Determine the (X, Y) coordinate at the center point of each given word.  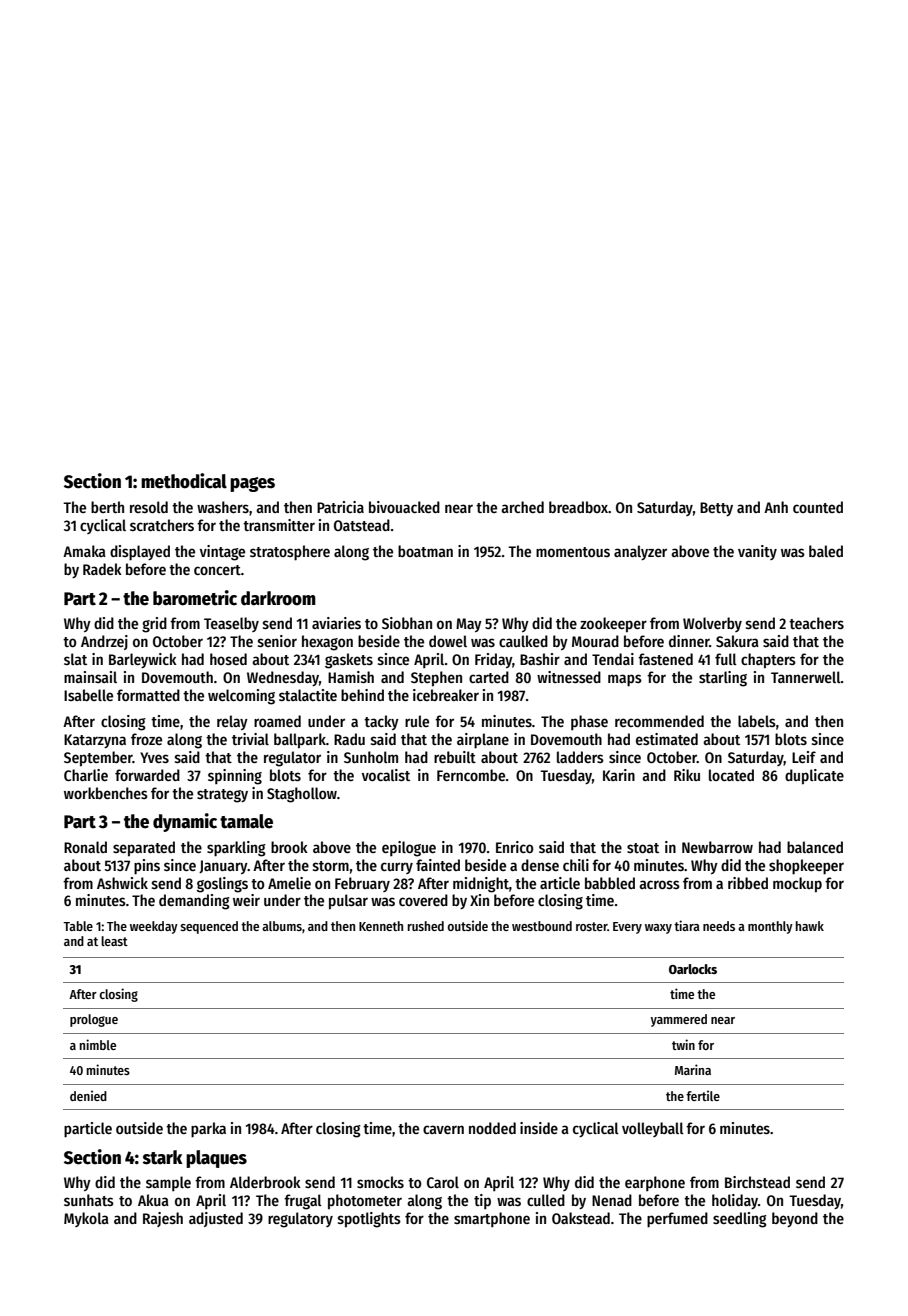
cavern (443, 1129)
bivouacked (404, 507)
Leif (804, 757)
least (114, 941)
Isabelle (88, 695)
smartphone (492, 1219)
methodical (184, 481)
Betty (716, 509)
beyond (795, 1219)
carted (489, 677)
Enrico (514, 847)
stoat (643, 848)
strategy (222, 796)
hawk (810, 926)
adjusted (216, 1219)
